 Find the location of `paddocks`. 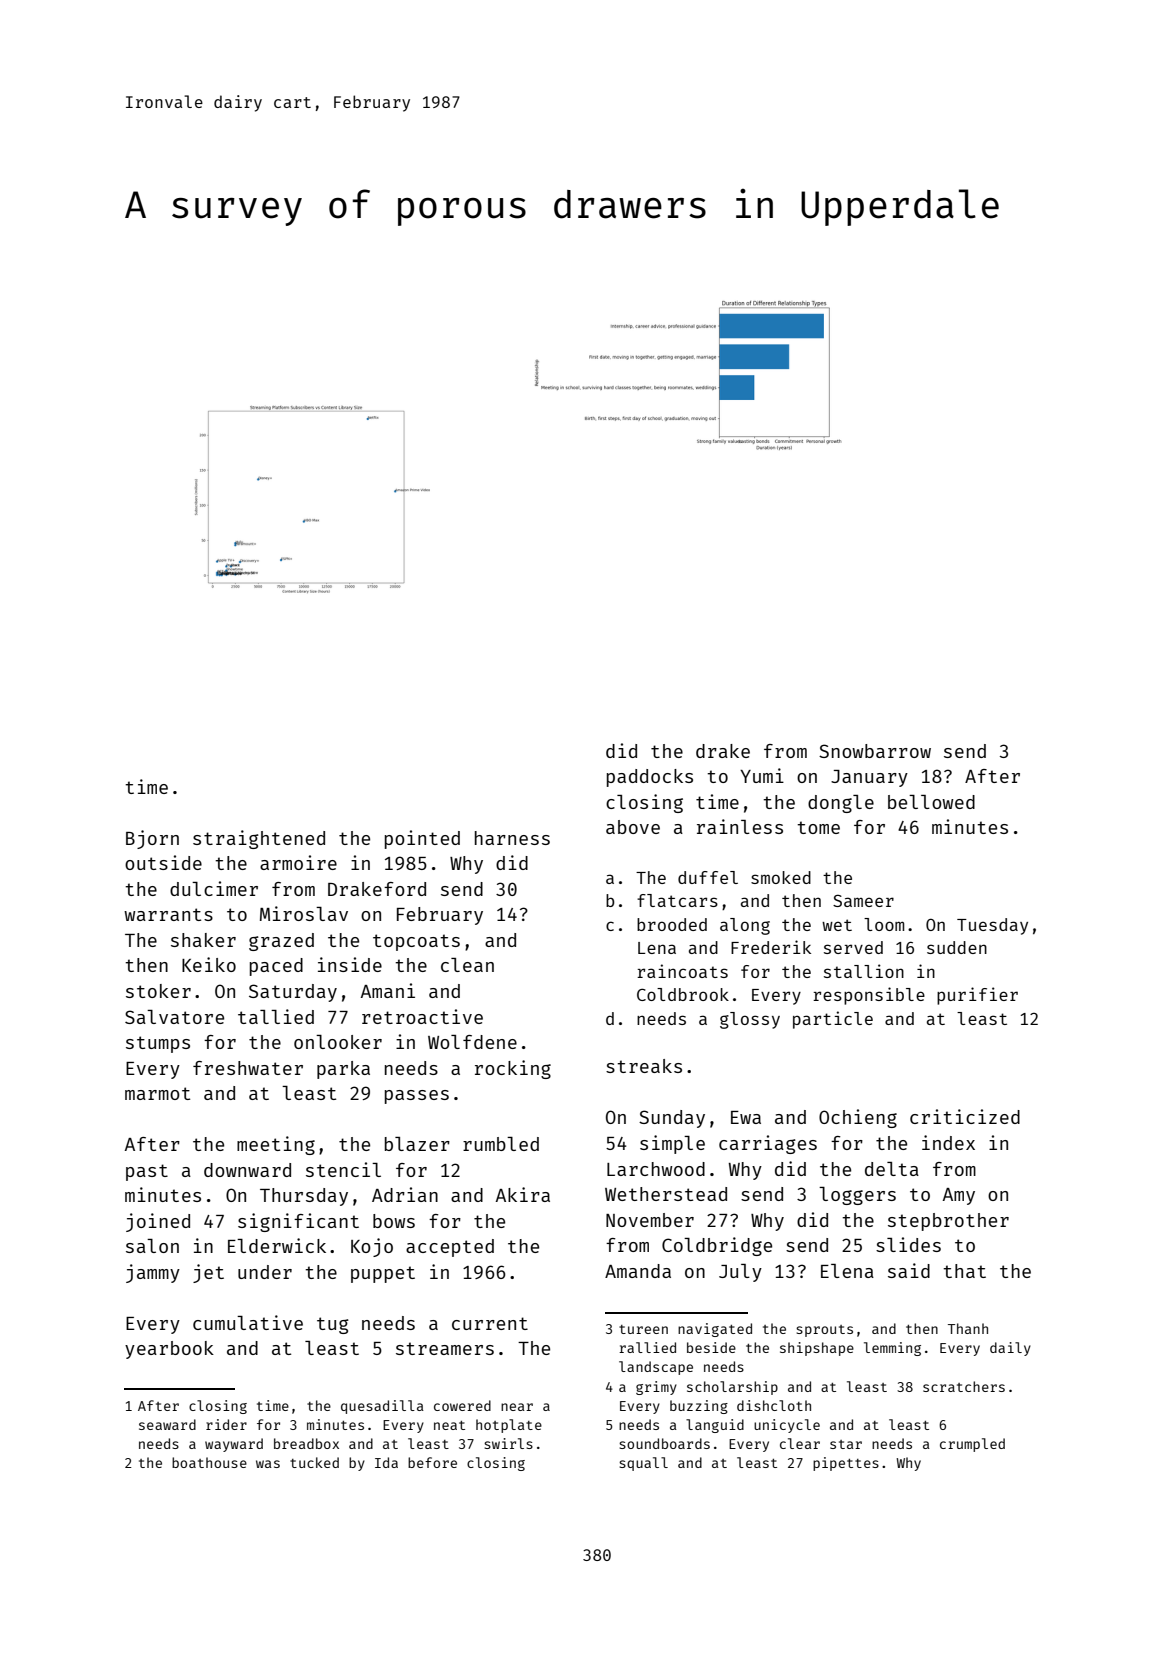

paddocks is located at coordinates (650, 778).
